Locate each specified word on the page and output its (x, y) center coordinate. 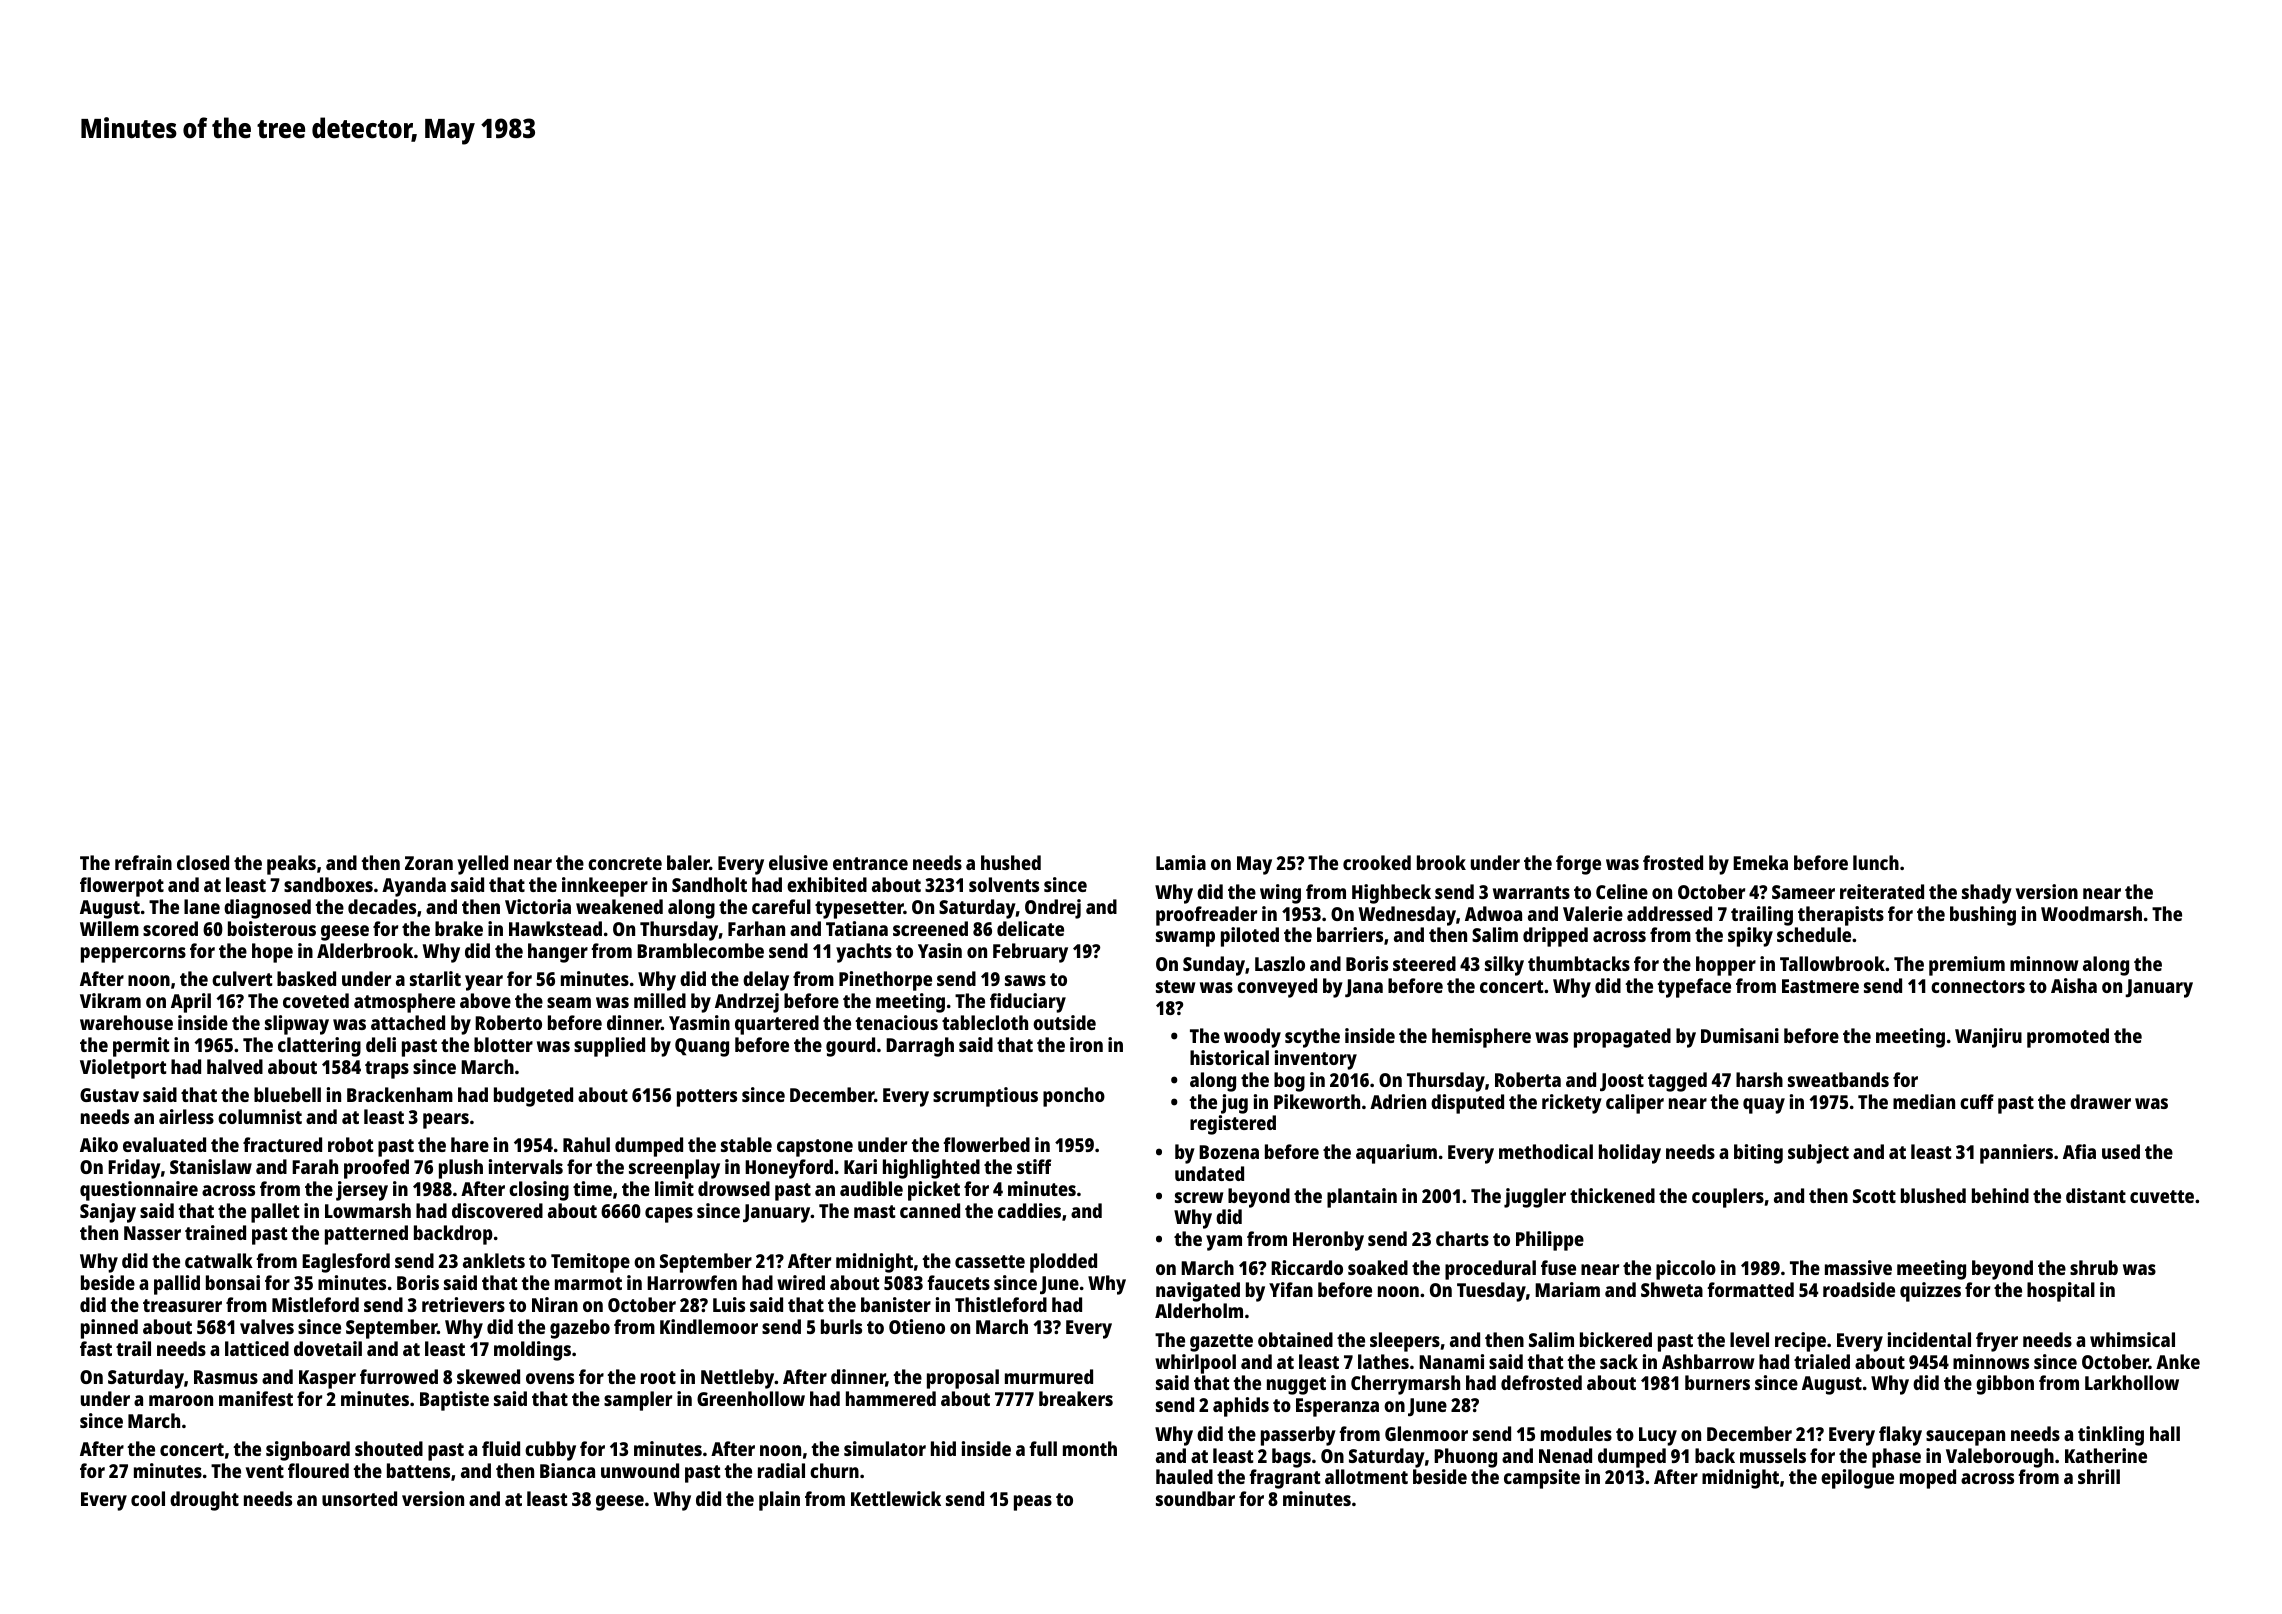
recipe (1800, 1342)
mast (874, 1211)
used (2121, 1151)
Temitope (590, 1263)
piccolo (1686, 1270)
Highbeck (1391, 894)
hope (272, 953)
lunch (1876, 862)
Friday (134, 1169)
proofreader (1206, 916)
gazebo (580, 1329)
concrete (625, 863)
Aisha (2074, 985)
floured (318, 1470)
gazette (1221, 1343)
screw (1199, 1197)
